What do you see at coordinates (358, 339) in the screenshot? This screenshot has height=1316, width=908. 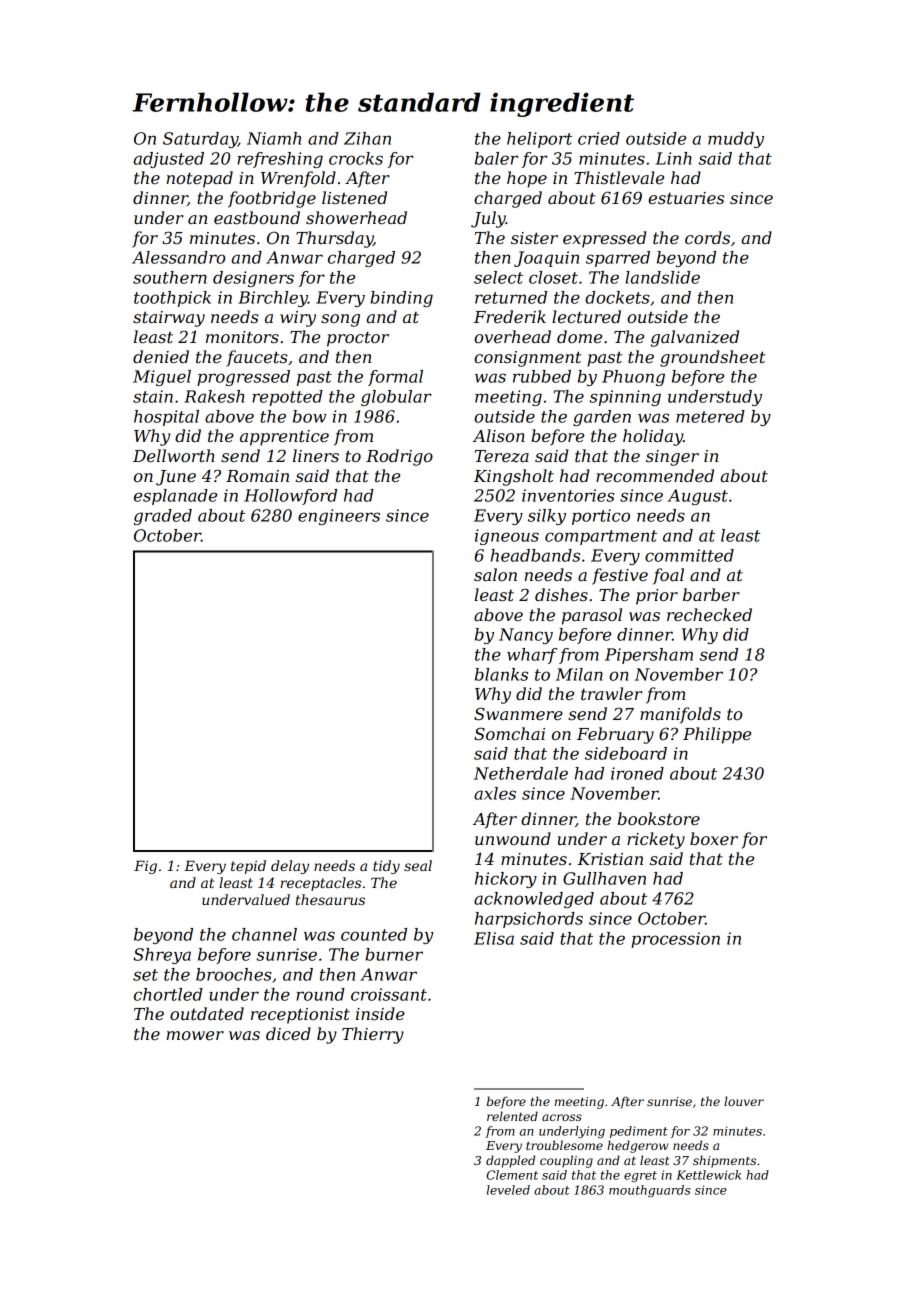 I see `proctor` at bounding box center [358, 339].
